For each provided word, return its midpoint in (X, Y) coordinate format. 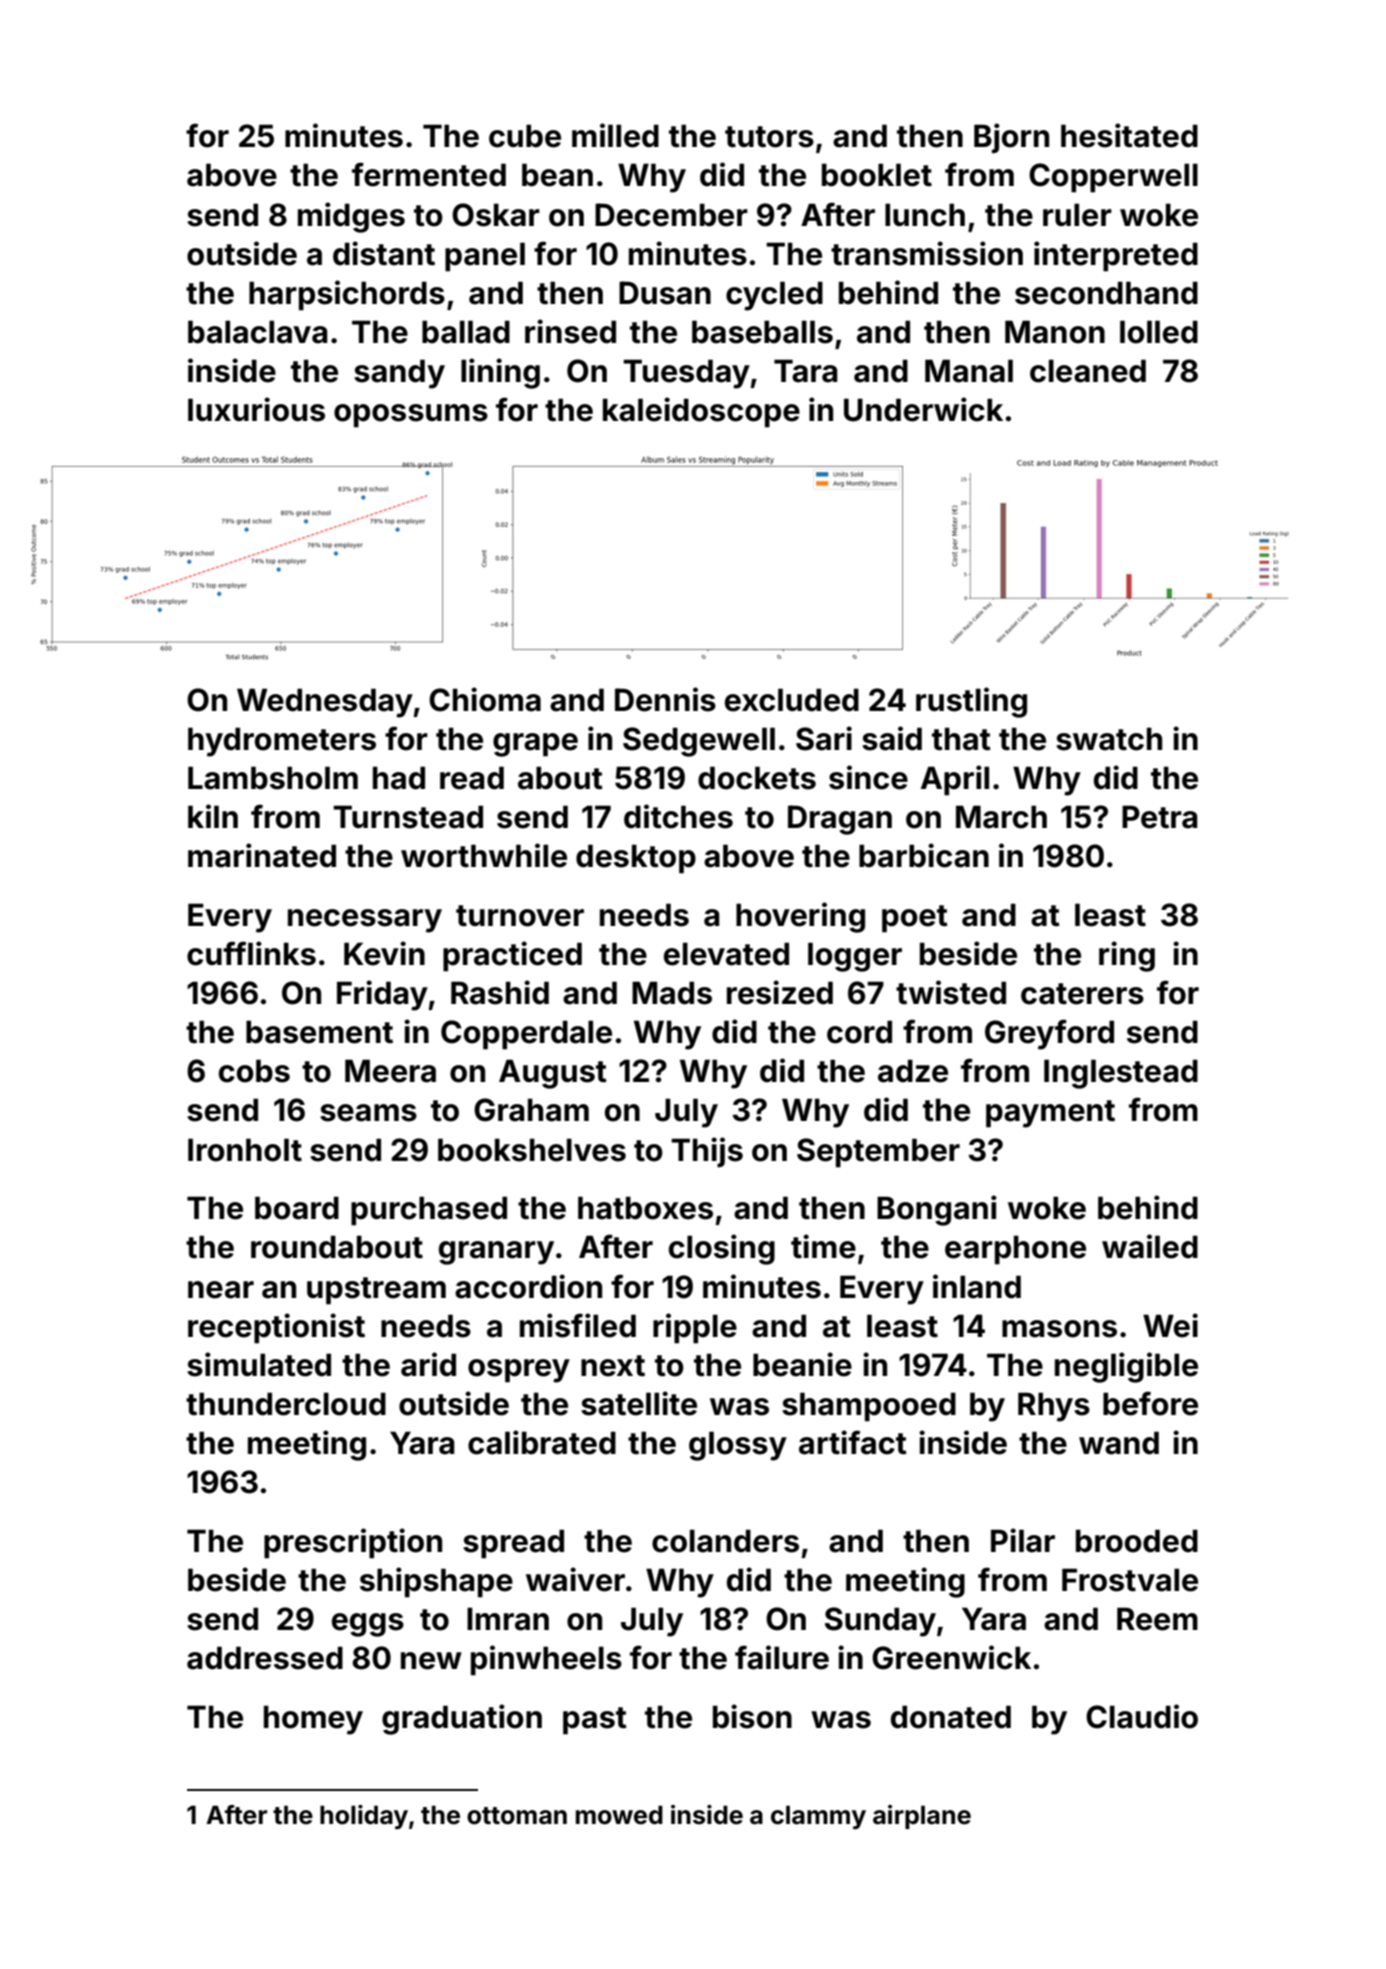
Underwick (923, 409)
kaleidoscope (701, 412)
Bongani (937, 1210)
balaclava (258, 332)
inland (977, 1286)
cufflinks (251, 953)
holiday (364, 1817)
